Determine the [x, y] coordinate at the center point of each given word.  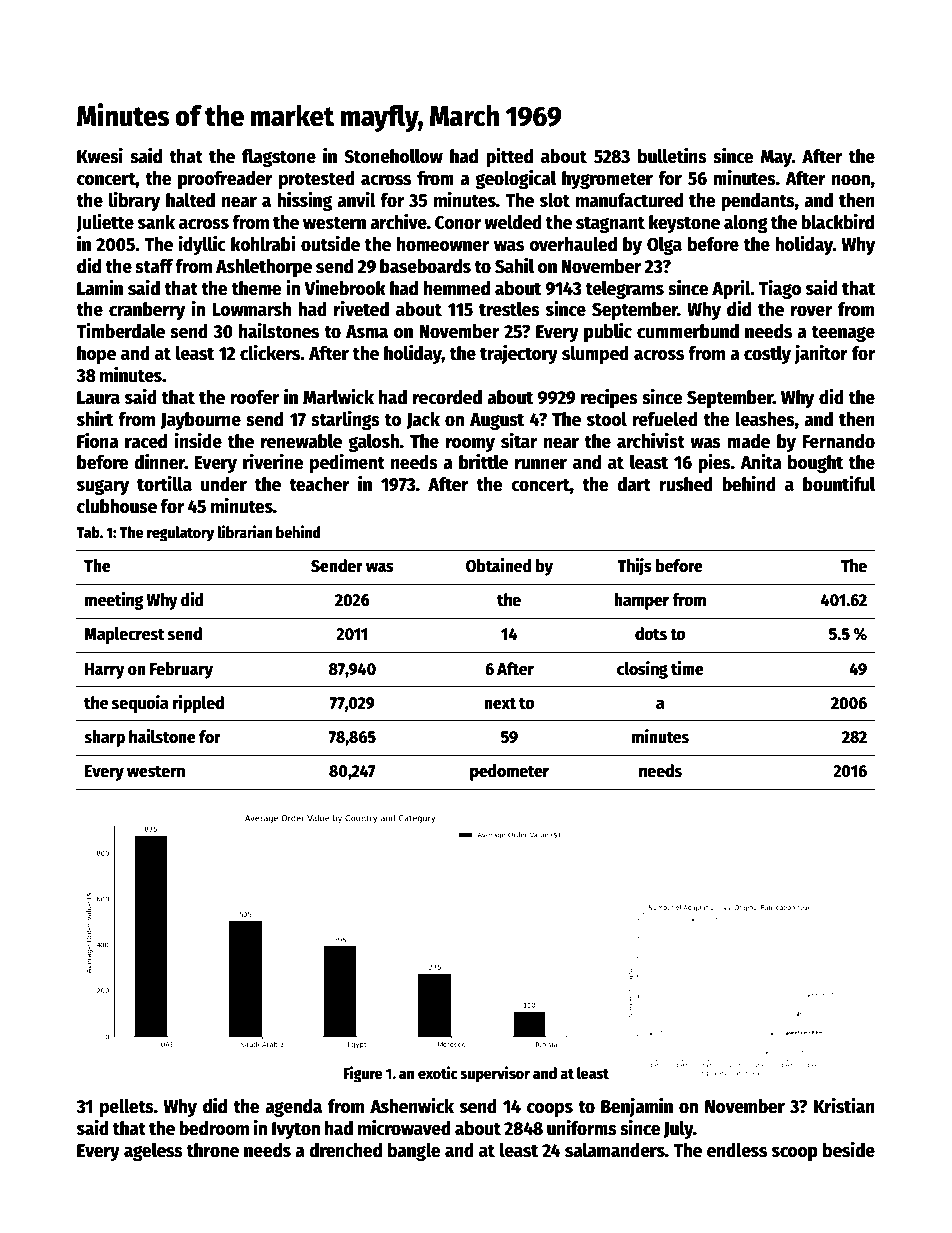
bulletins [672, 156]
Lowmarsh [252, 309]
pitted [509, 157]
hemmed [457, 288]
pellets [127, 1108]
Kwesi [100, 156]
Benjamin [637, 1107]
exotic [438, 1072]
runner [541, 464]
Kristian [844, 1106]
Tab [88, 532]
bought [815, 464]
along [746, 224]
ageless [153, 1152]
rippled [198, 704]
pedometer [509, 772]
